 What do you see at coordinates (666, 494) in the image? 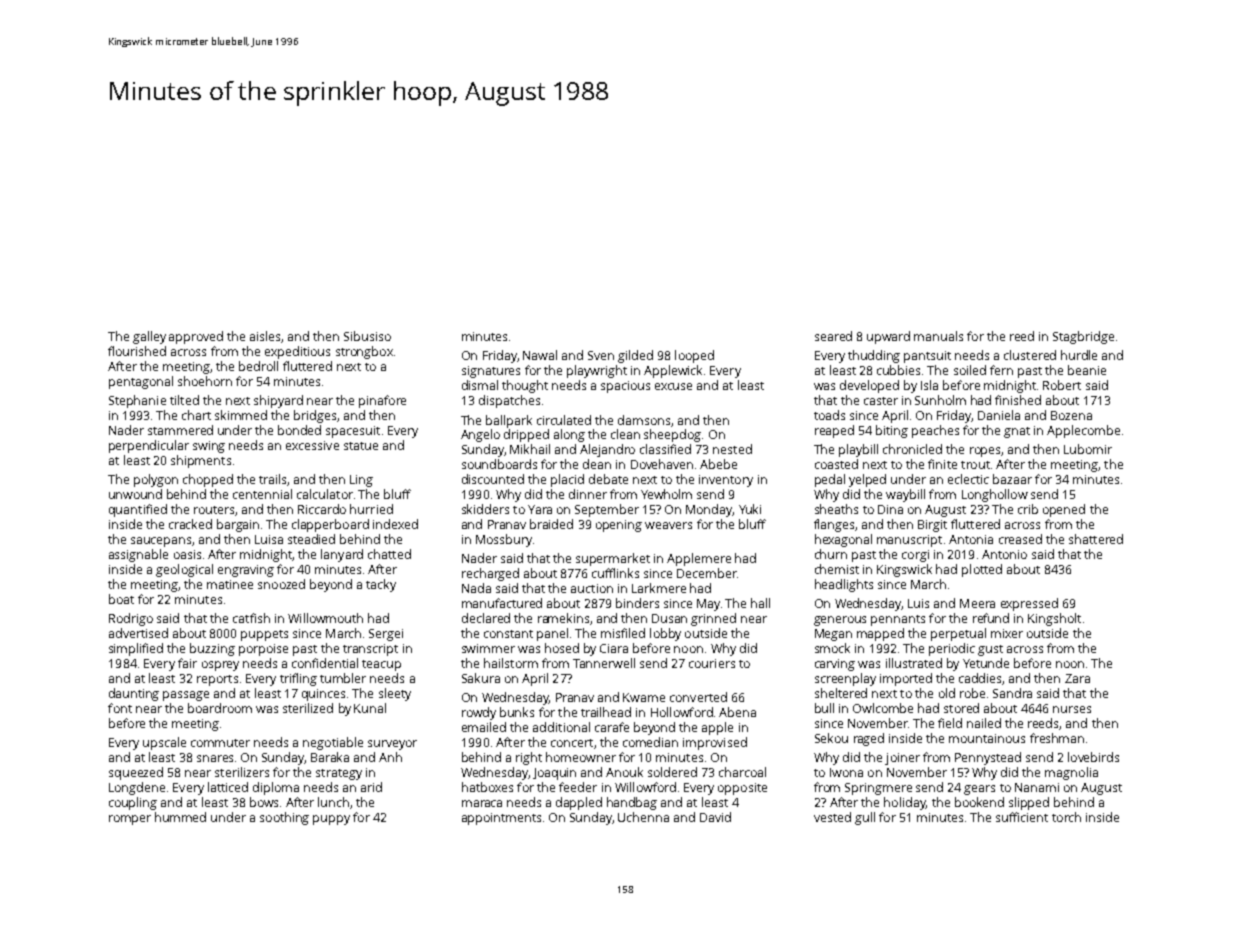
I see `Yewholm` at bounding box center [666, 494].
